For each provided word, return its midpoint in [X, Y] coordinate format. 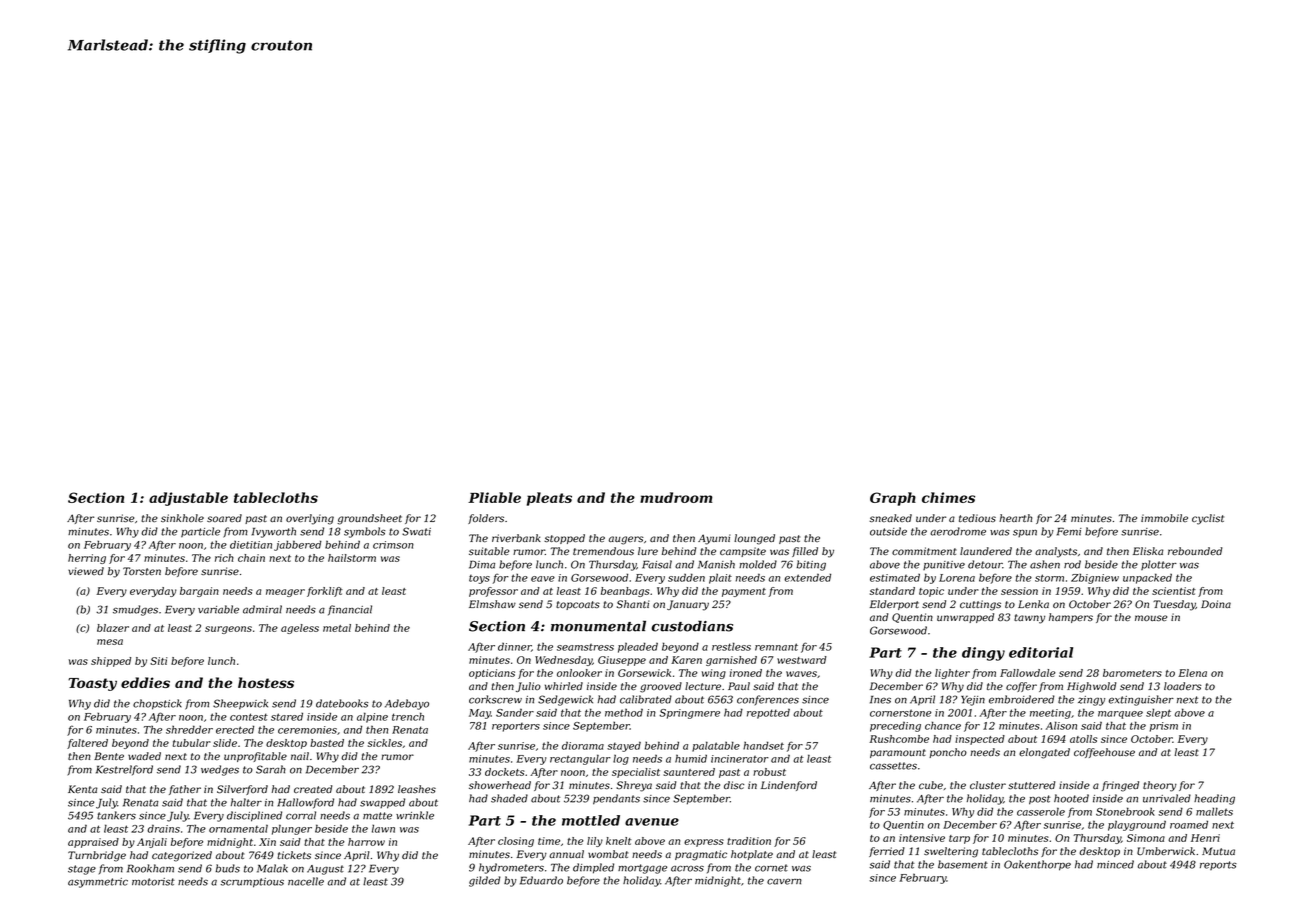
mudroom [676, 497]
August [325, 870]
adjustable [188, 499]
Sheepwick [240, 704]
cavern [784, 881]
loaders [1183, 686]
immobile [1164, 518]
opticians [492, 674]
